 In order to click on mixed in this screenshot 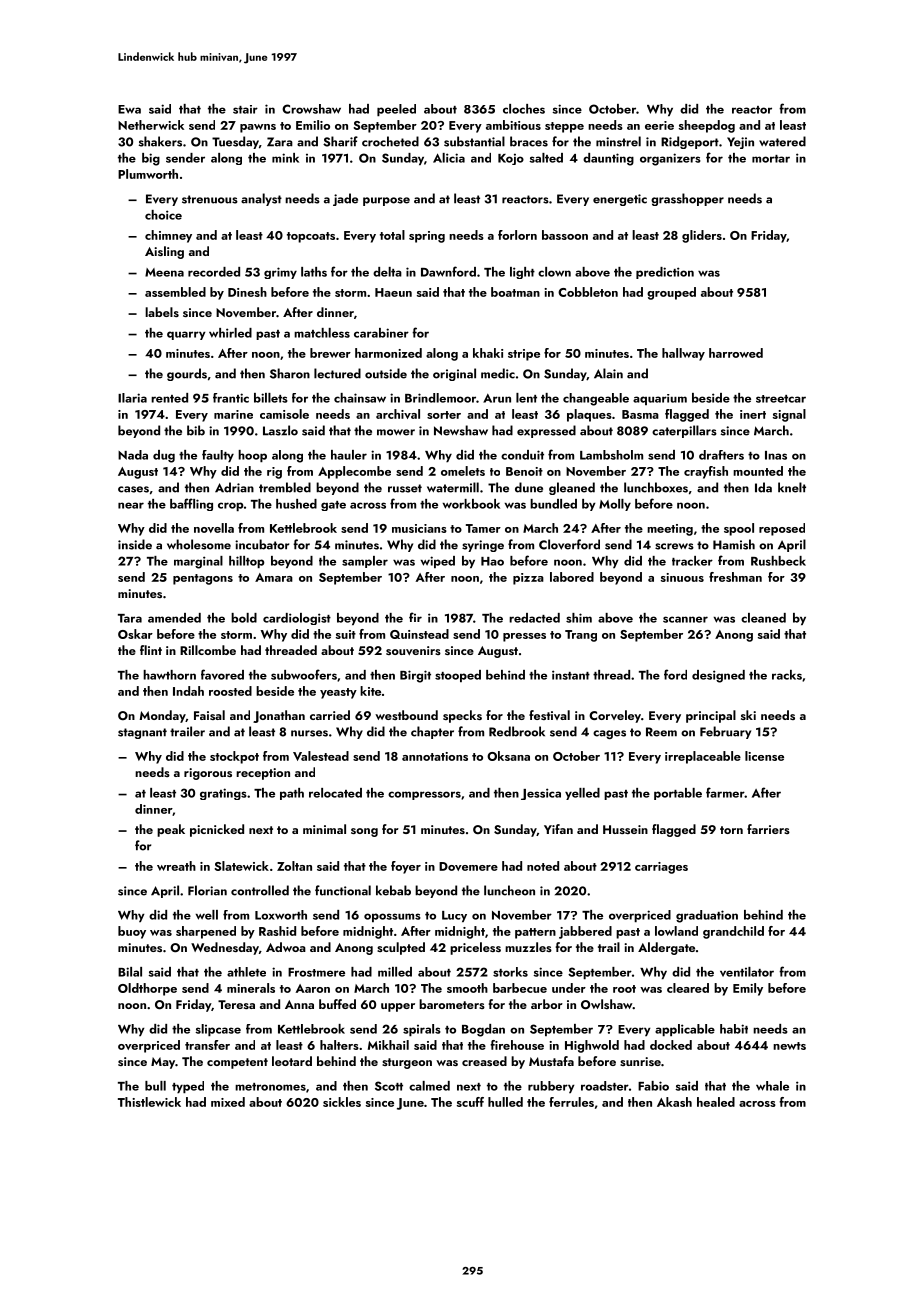, I will do `click(228, 1102)`.
